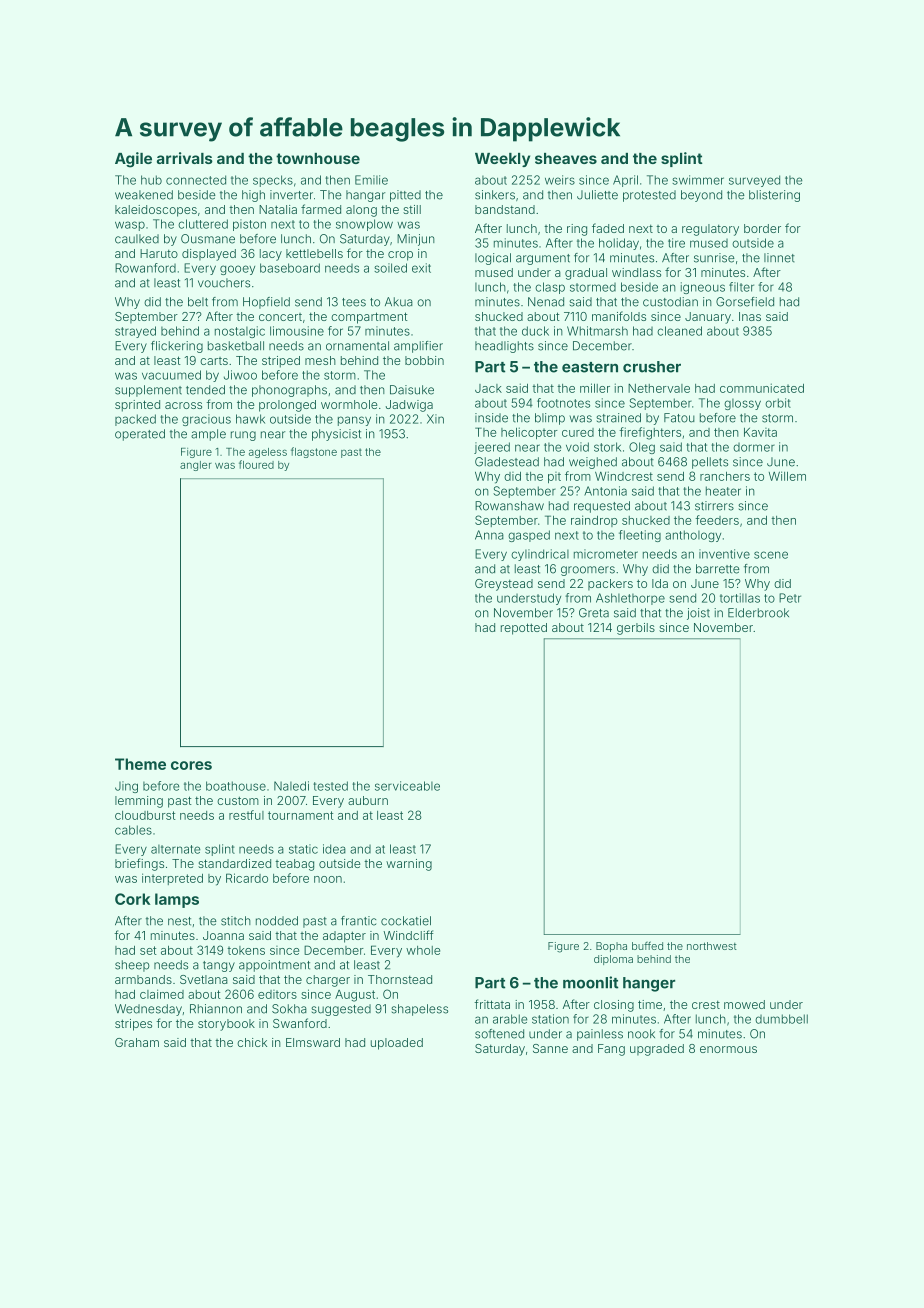  Describe the element at coordinates (412, 390) in the screenshot. I see `Daisuke` at that location.
